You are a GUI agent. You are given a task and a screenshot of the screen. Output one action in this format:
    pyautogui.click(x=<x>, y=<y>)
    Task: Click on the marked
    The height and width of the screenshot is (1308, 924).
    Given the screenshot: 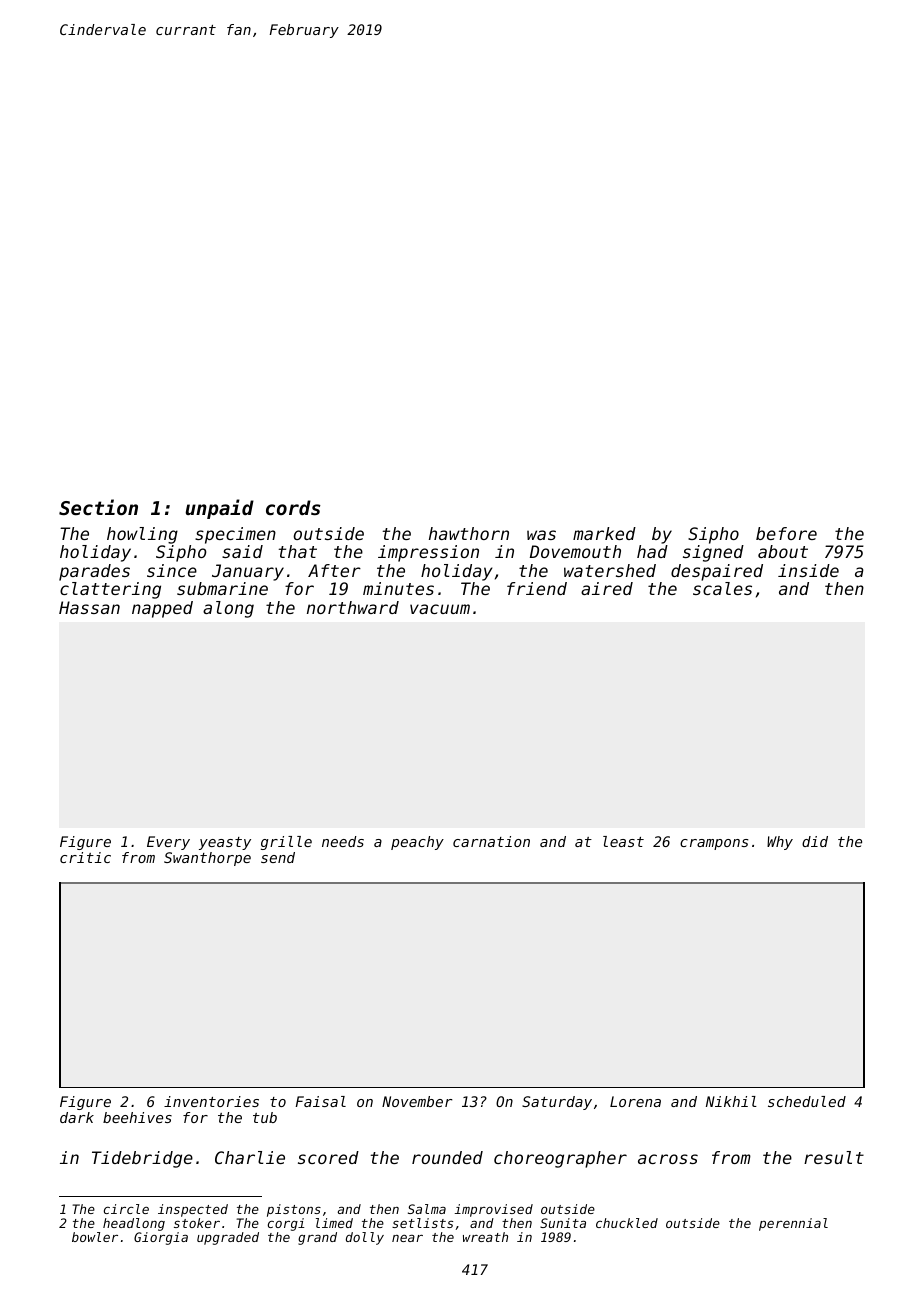 What is the action you would take?
    pyautogui.click(x=604, y=533)
